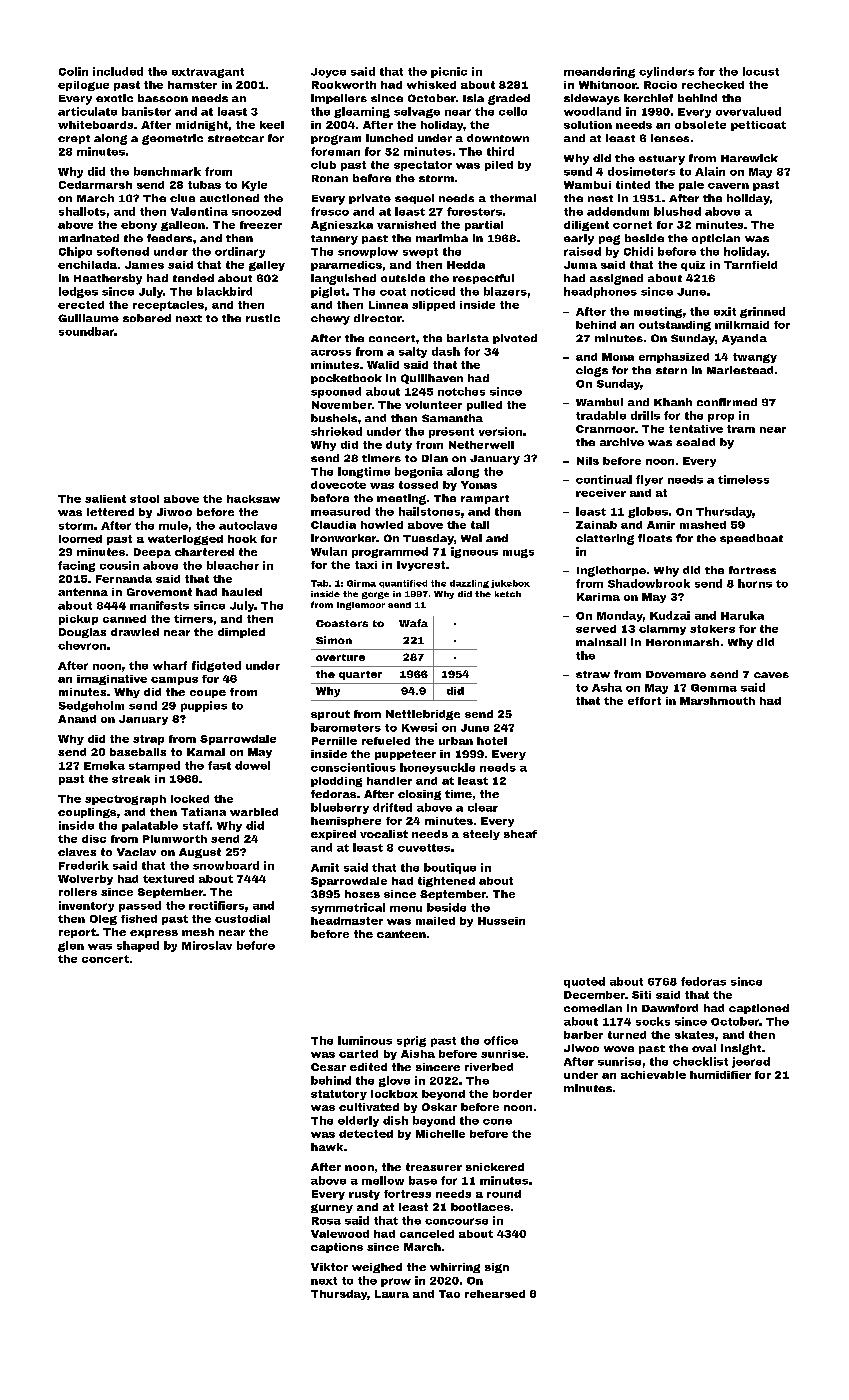 The image size is (849, 1400). Describe the element at coordinates (183, 226) in the image. I see `galleon` at that location.
